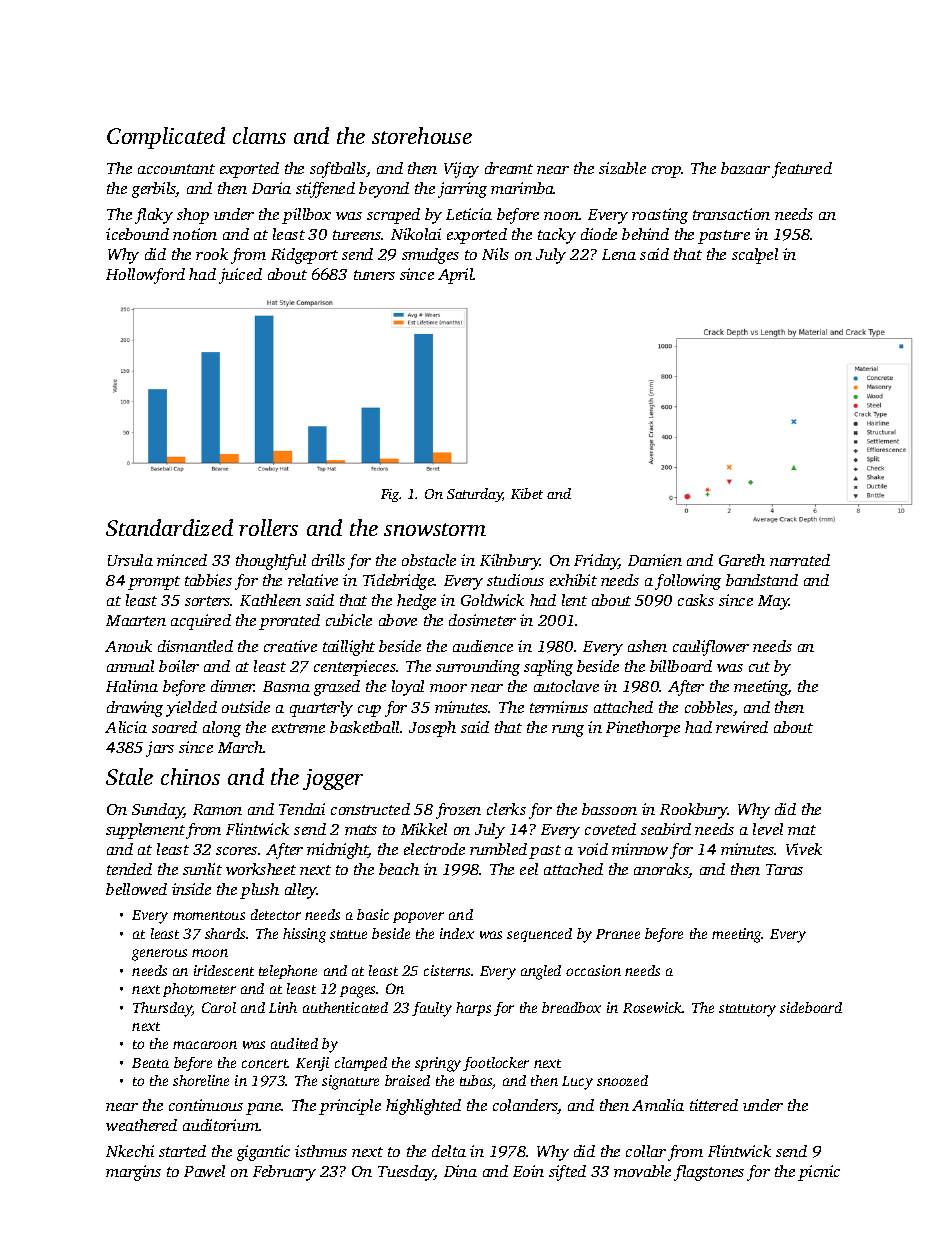 The image size is (952, 1233). I want to click on Complicated, so click(166, 138).
